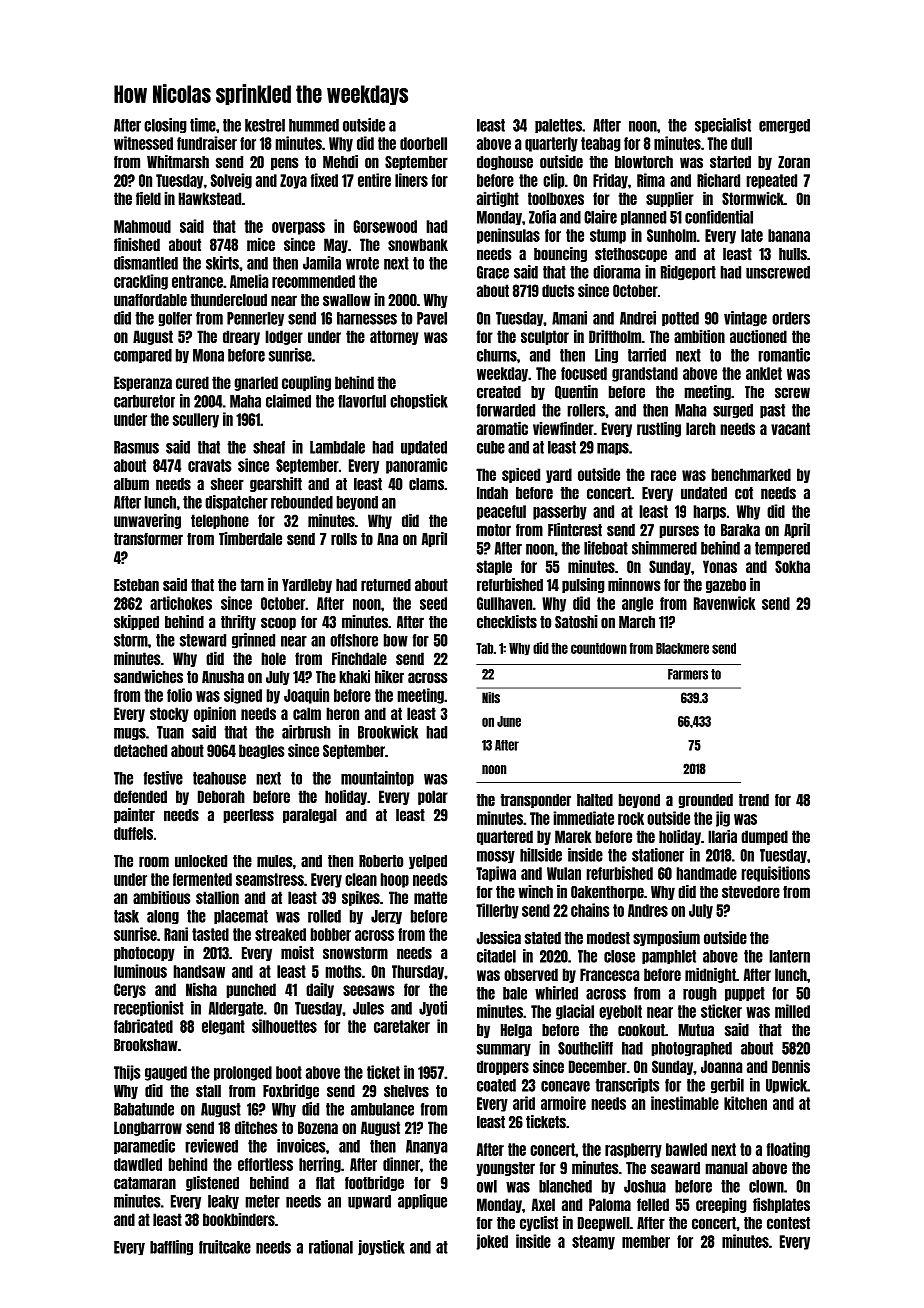  I want to click on polar, so click(433, 797).
